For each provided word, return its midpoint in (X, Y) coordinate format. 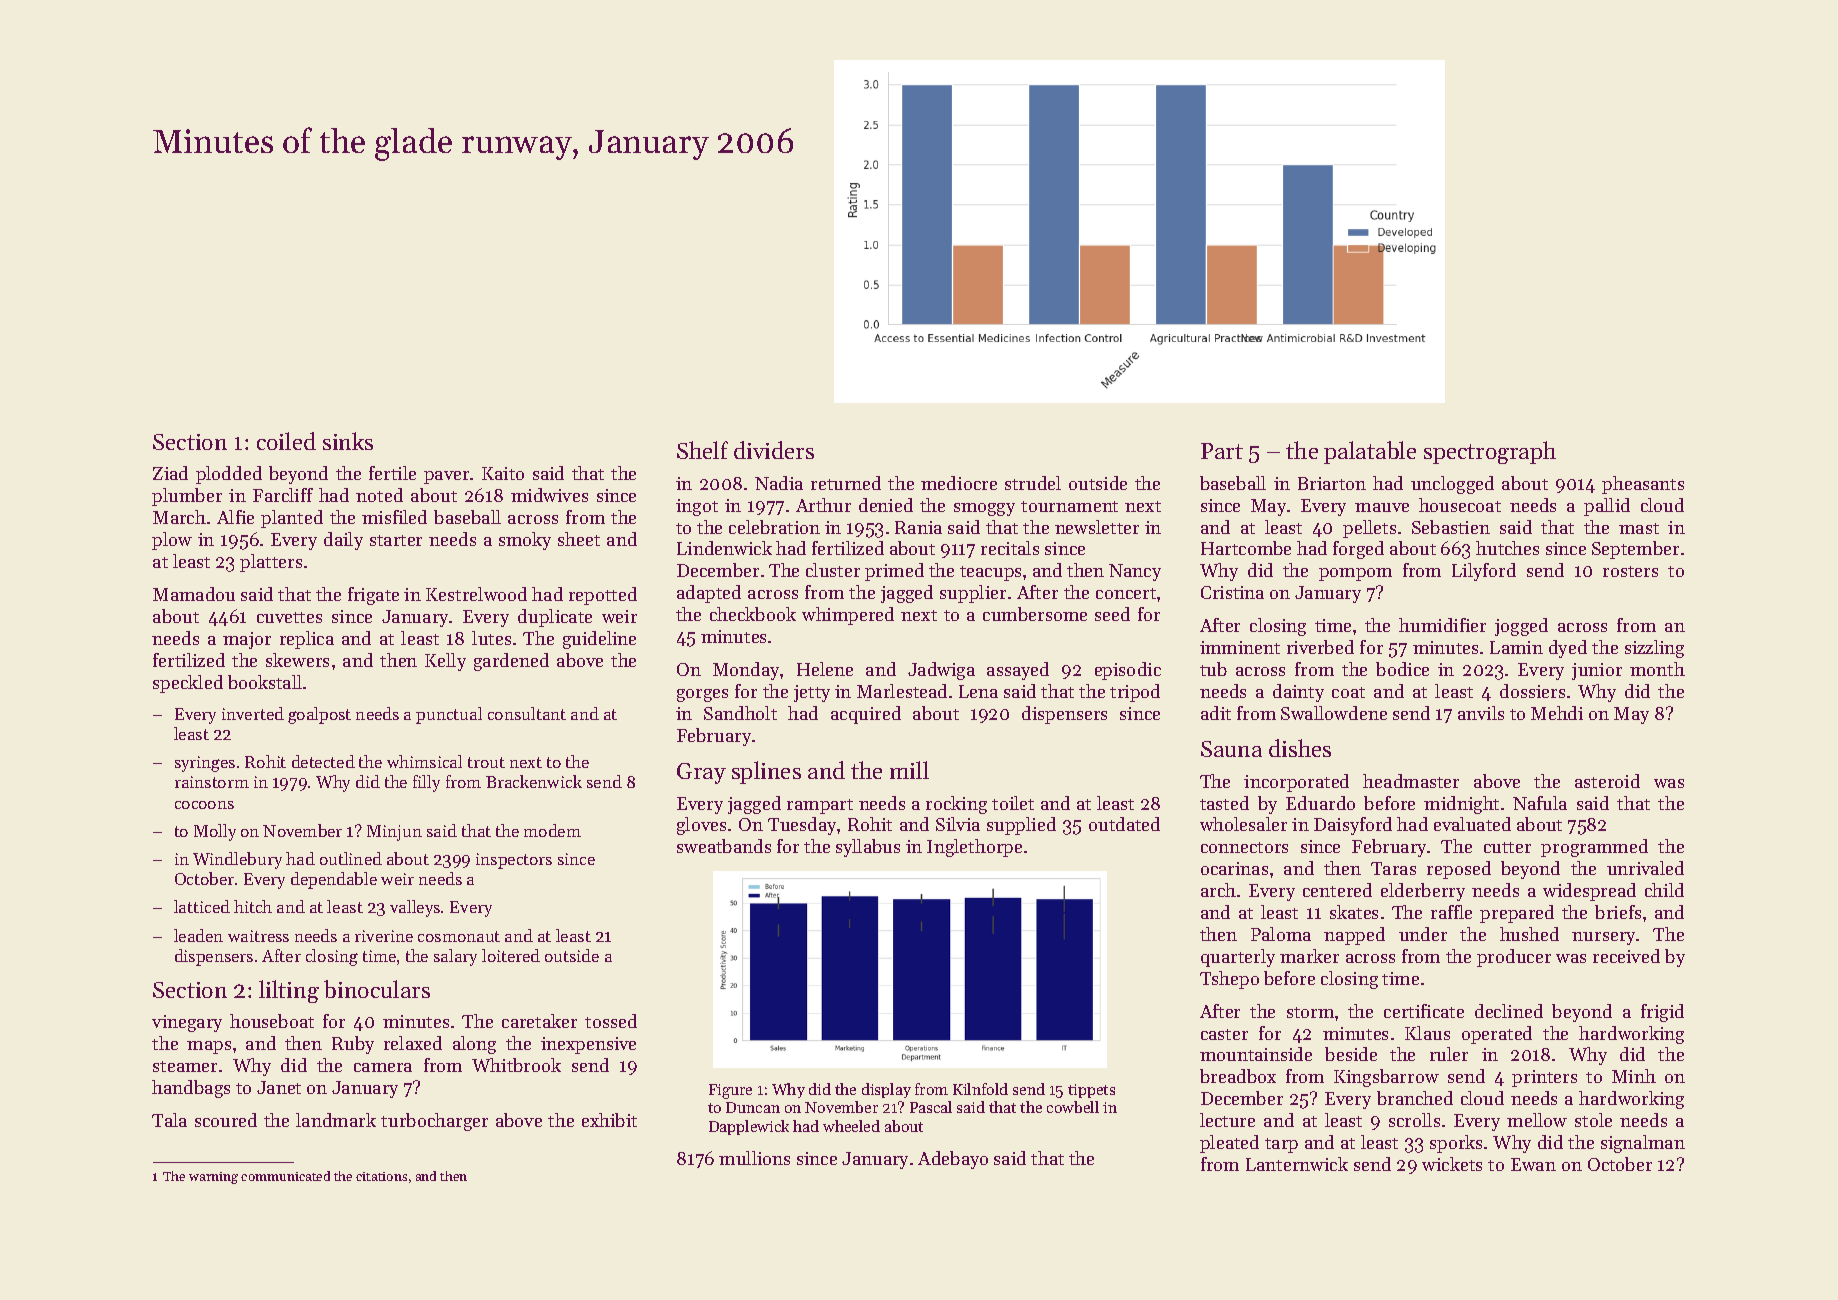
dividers (774, 450)
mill (909, 770)
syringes (205, 764)
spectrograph (1490, 452)
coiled (286, 441)
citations (381, 1176)
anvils (1481, 713)
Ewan (1533, 1164)
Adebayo (953, 1160)
